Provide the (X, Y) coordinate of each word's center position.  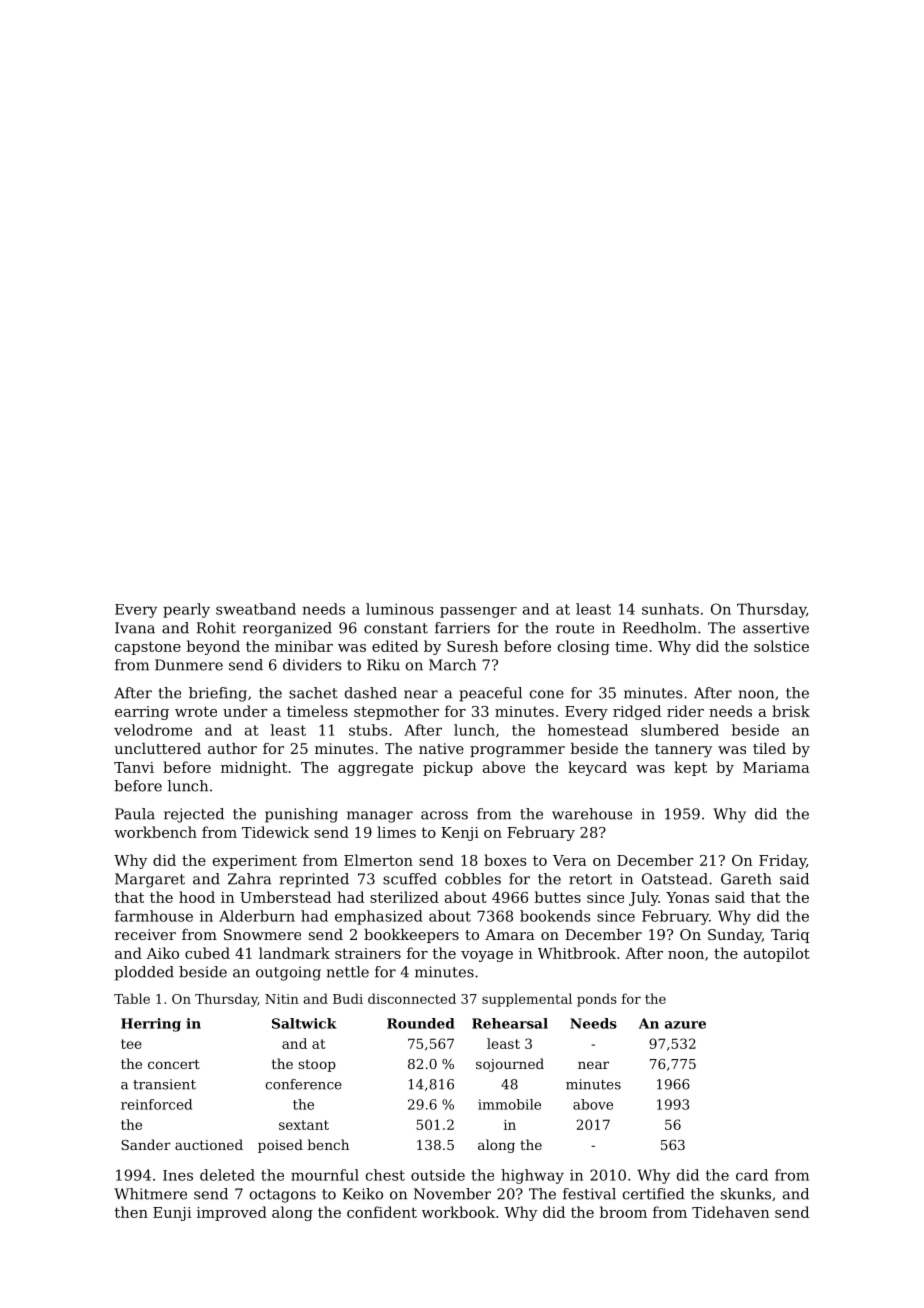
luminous (400, 609)
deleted (227, 1175)
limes (396, 832)
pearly (186, 610)
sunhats (670, 609)
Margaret (150, 880)
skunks (746, 1194)
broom (623, 1212)
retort (590, 879)
